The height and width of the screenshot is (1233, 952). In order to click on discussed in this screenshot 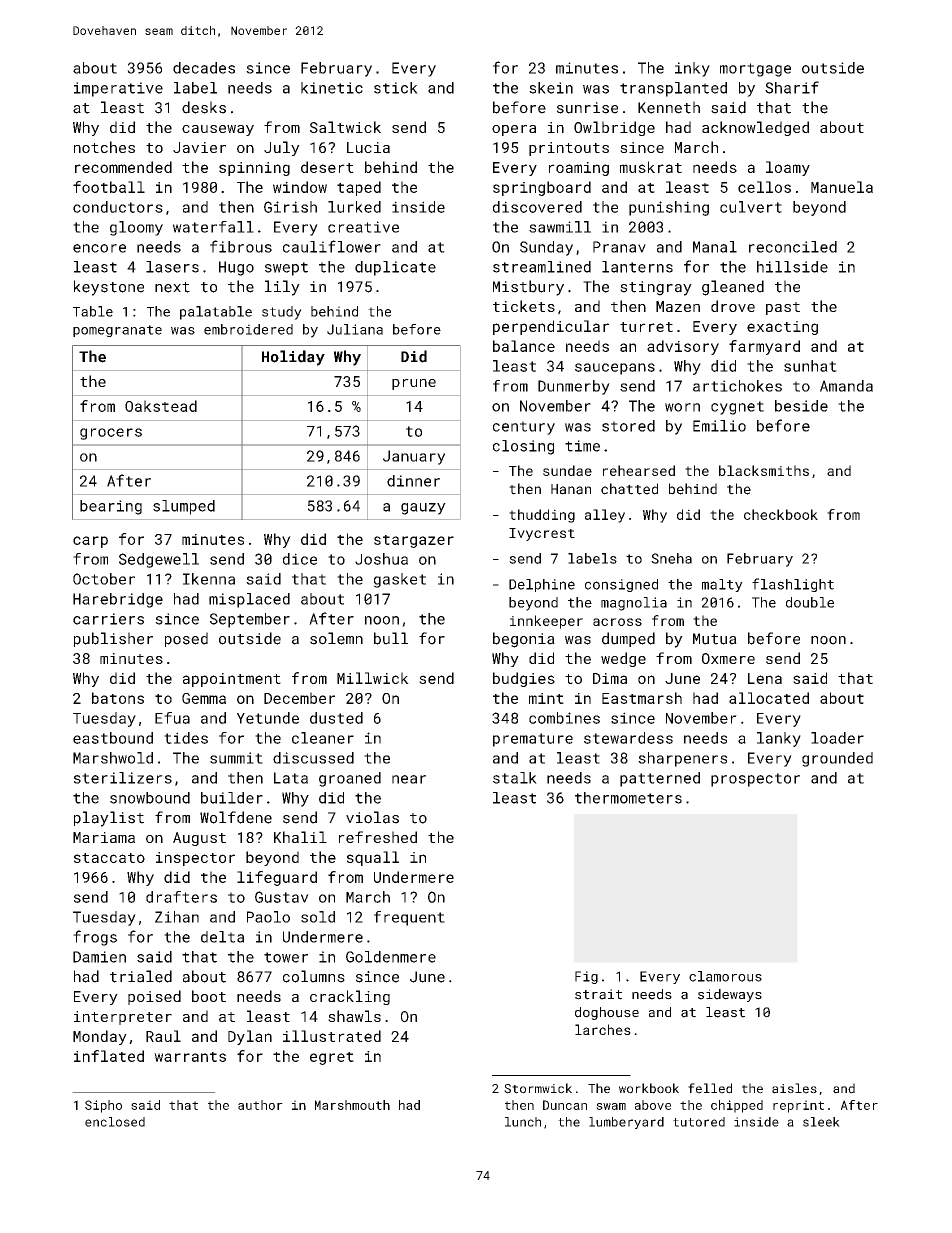, I will do `click(313, 758)`.
